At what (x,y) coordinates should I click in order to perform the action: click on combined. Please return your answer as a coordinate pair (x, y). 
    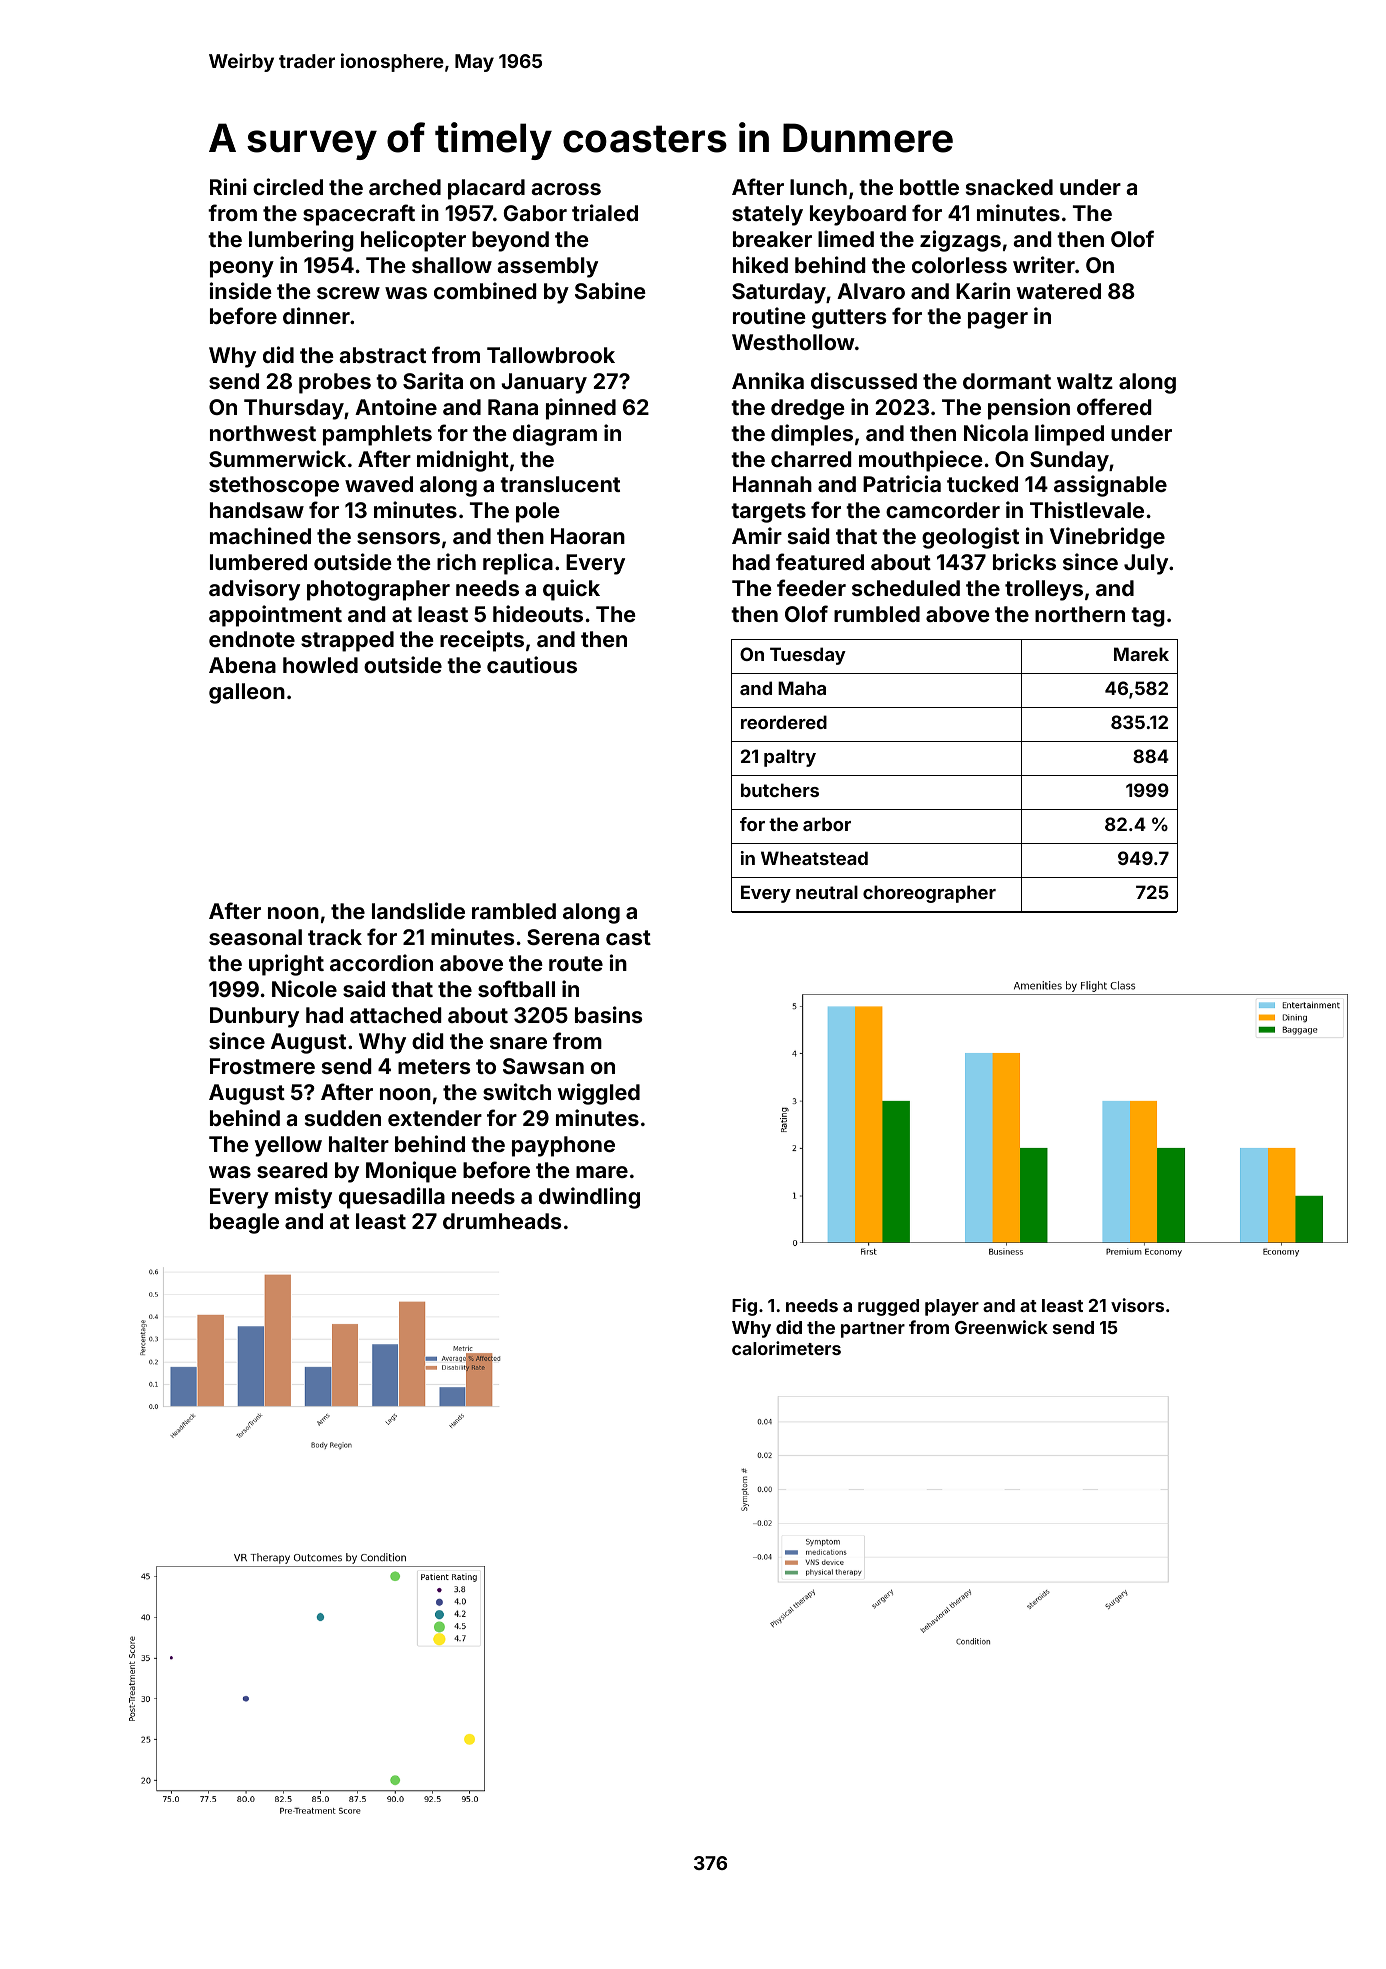
    Looking at the image, I should click on (485, 290).
